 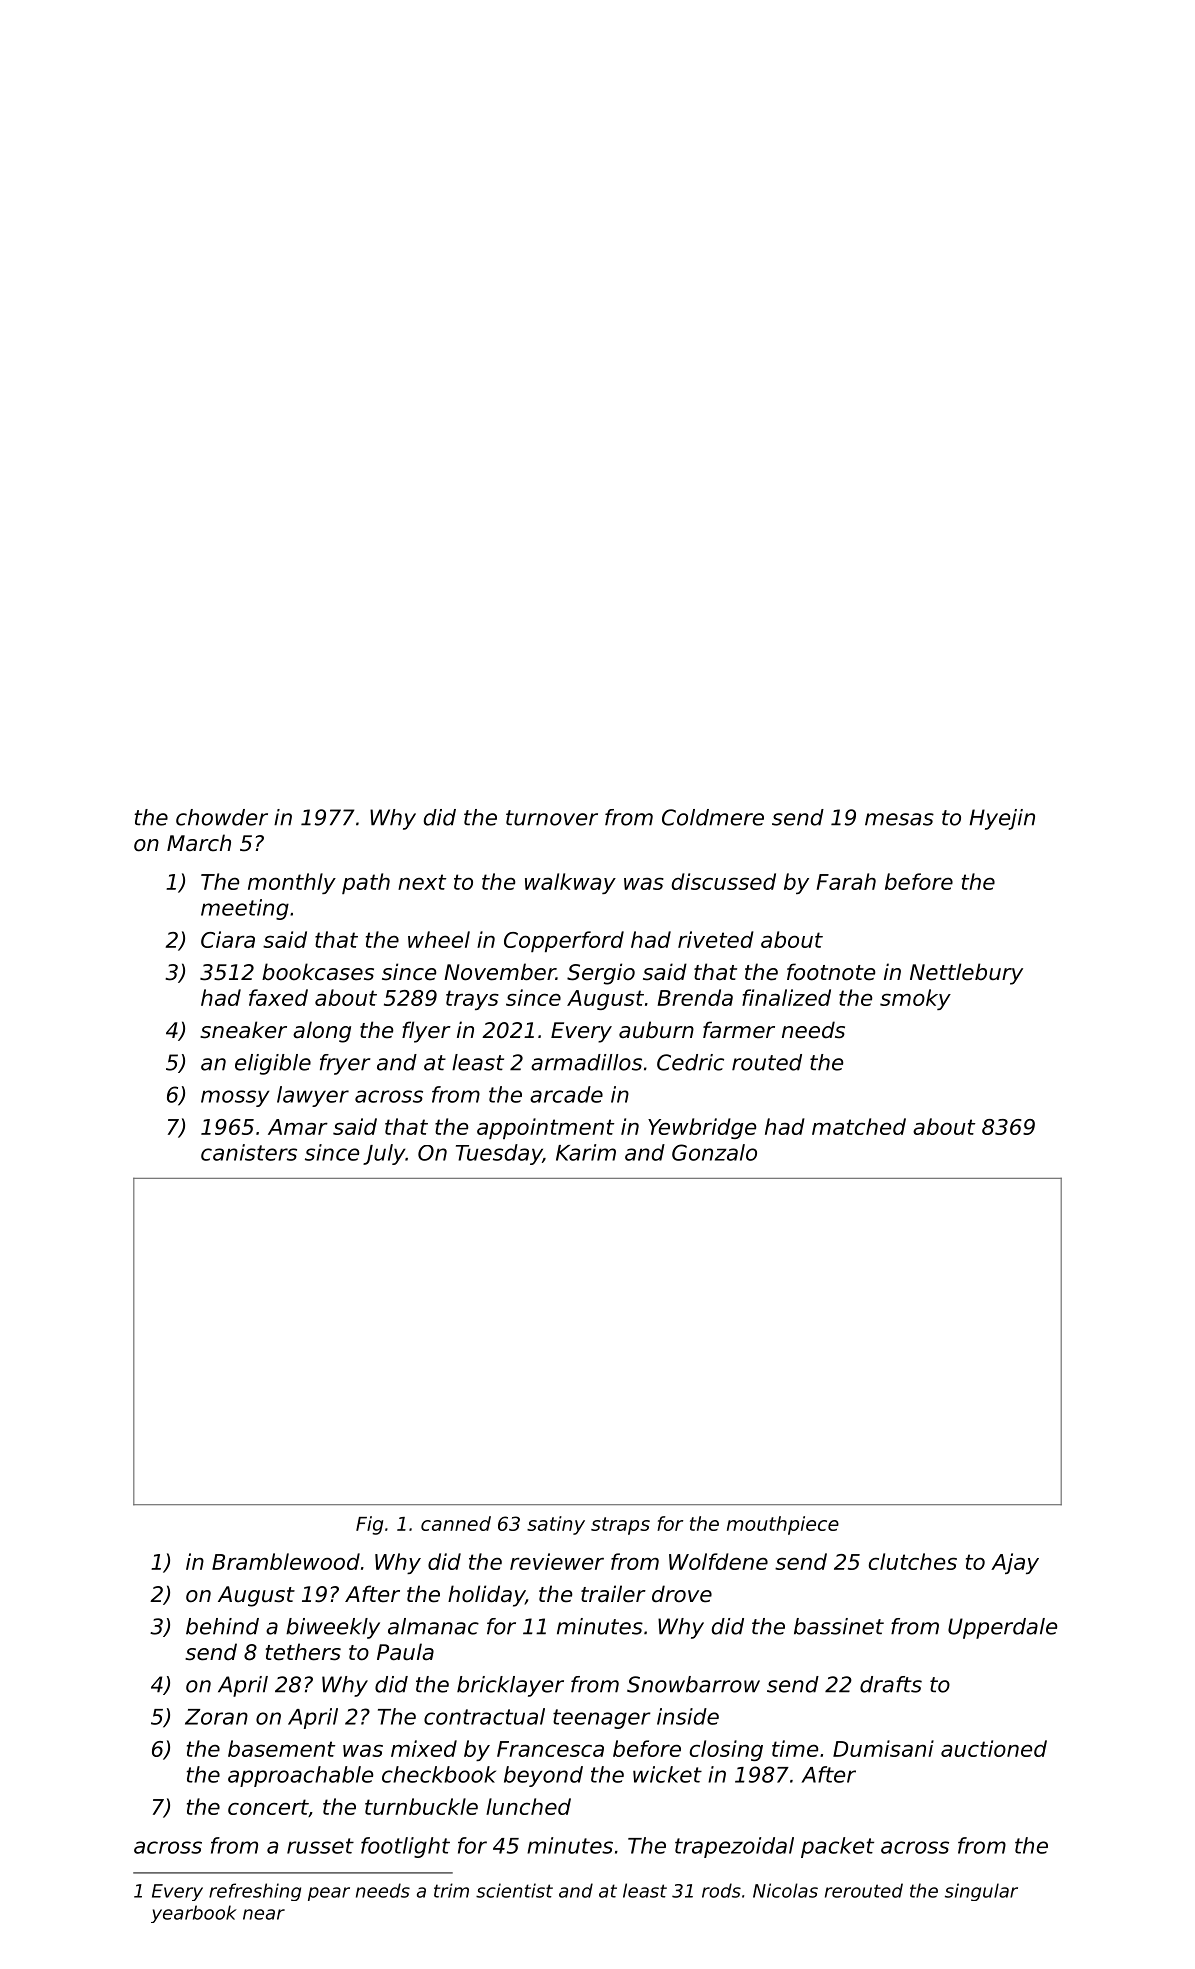 What do you see at coordinates (292, 883) in the page?
I see `monthly` at bounding box center [292, 883].
